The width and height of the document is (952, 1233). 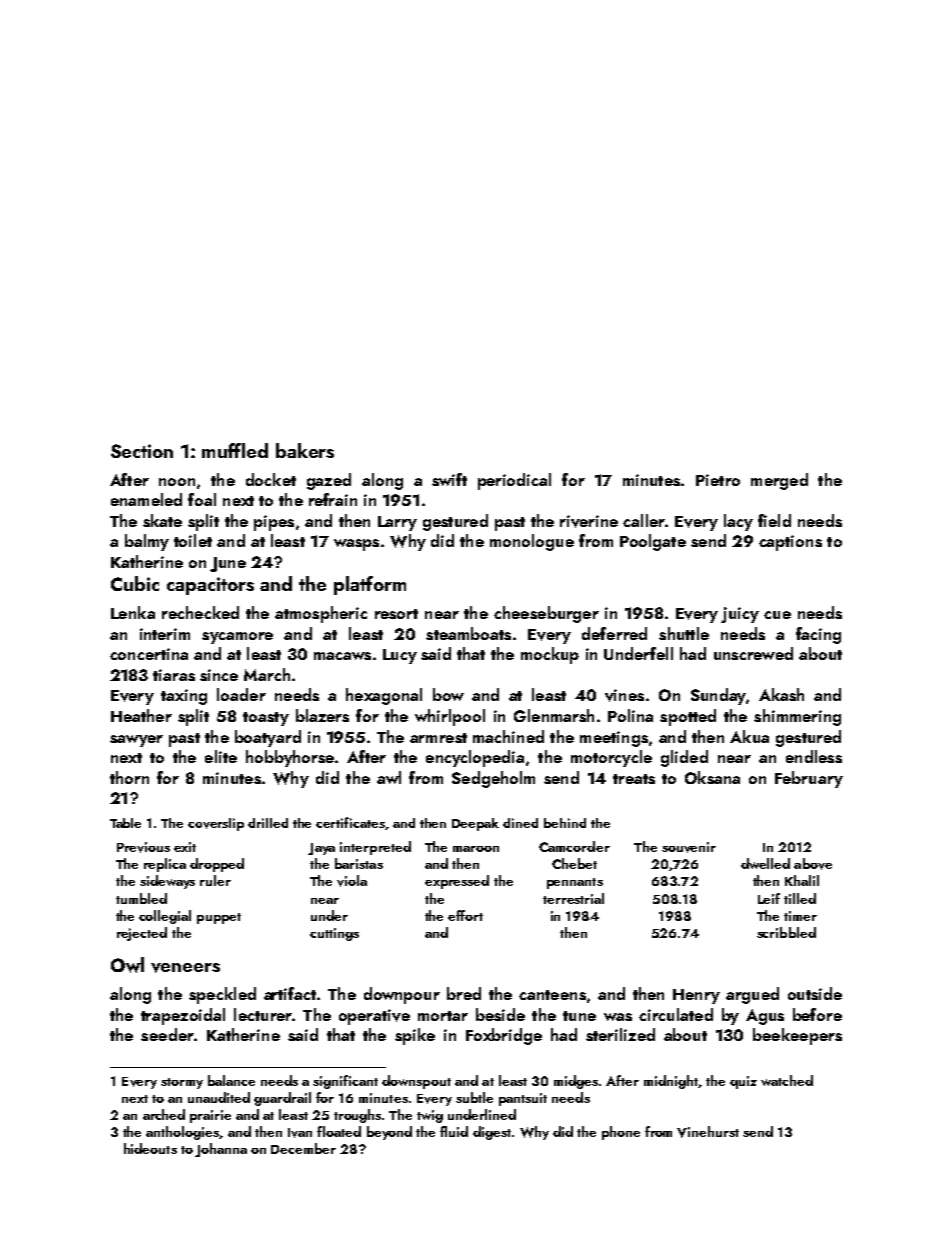 What do you see at coordinates (532, 542) in the document?
I see `monologue` at bounding box center [532, 542].
